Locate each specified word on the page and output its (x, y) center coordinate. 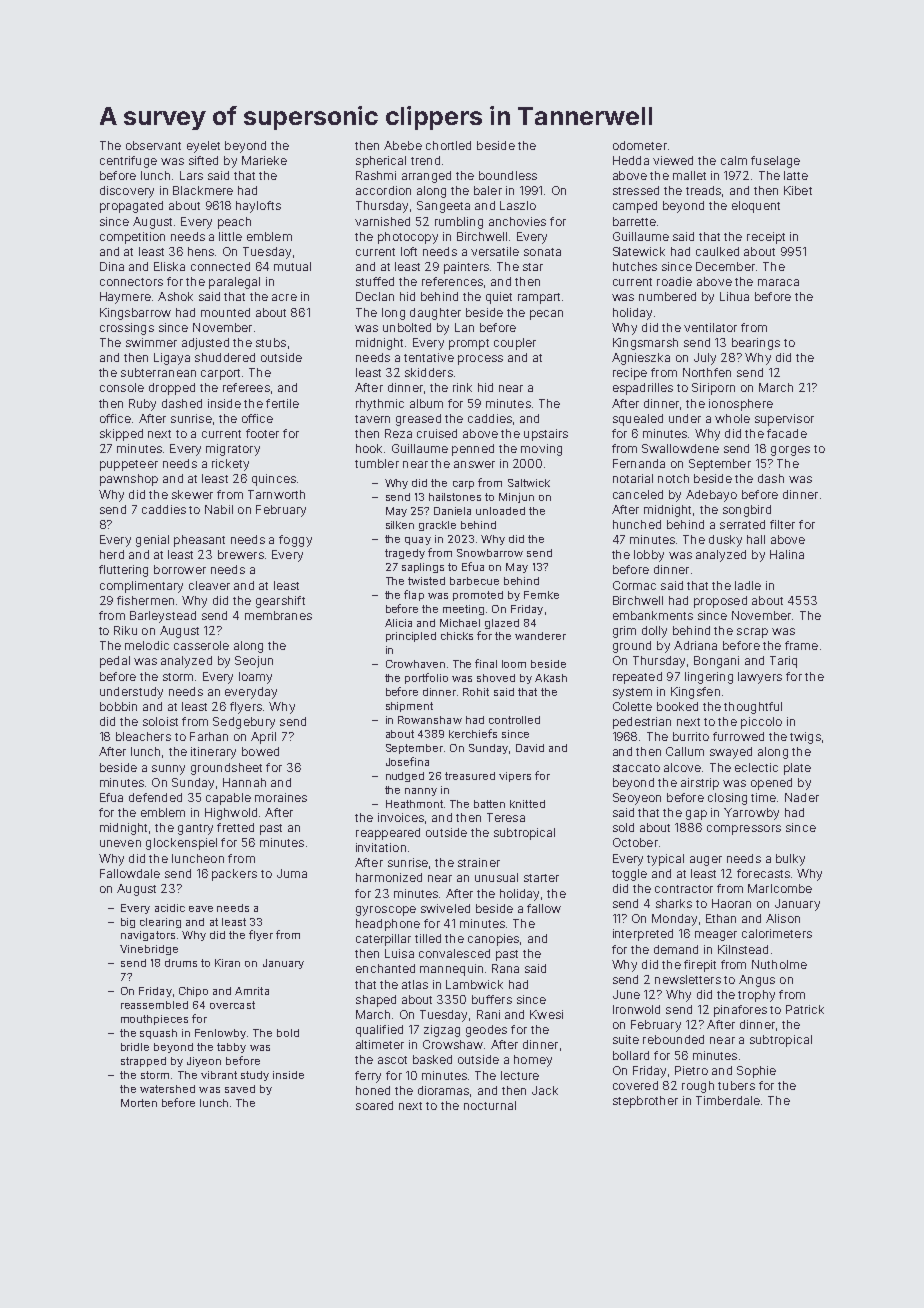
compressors (744, 830)
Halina (787, 554)
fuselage (775, 162)
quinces (274, 480)
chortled (448, 145)
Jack (545, 1090)
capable (228, 799)
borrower (180, 569)
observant (153, 145)
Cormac (634, 585)
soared (374, 1105)
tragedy (405, 554)
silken (400, 525)
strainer (479, 862)
